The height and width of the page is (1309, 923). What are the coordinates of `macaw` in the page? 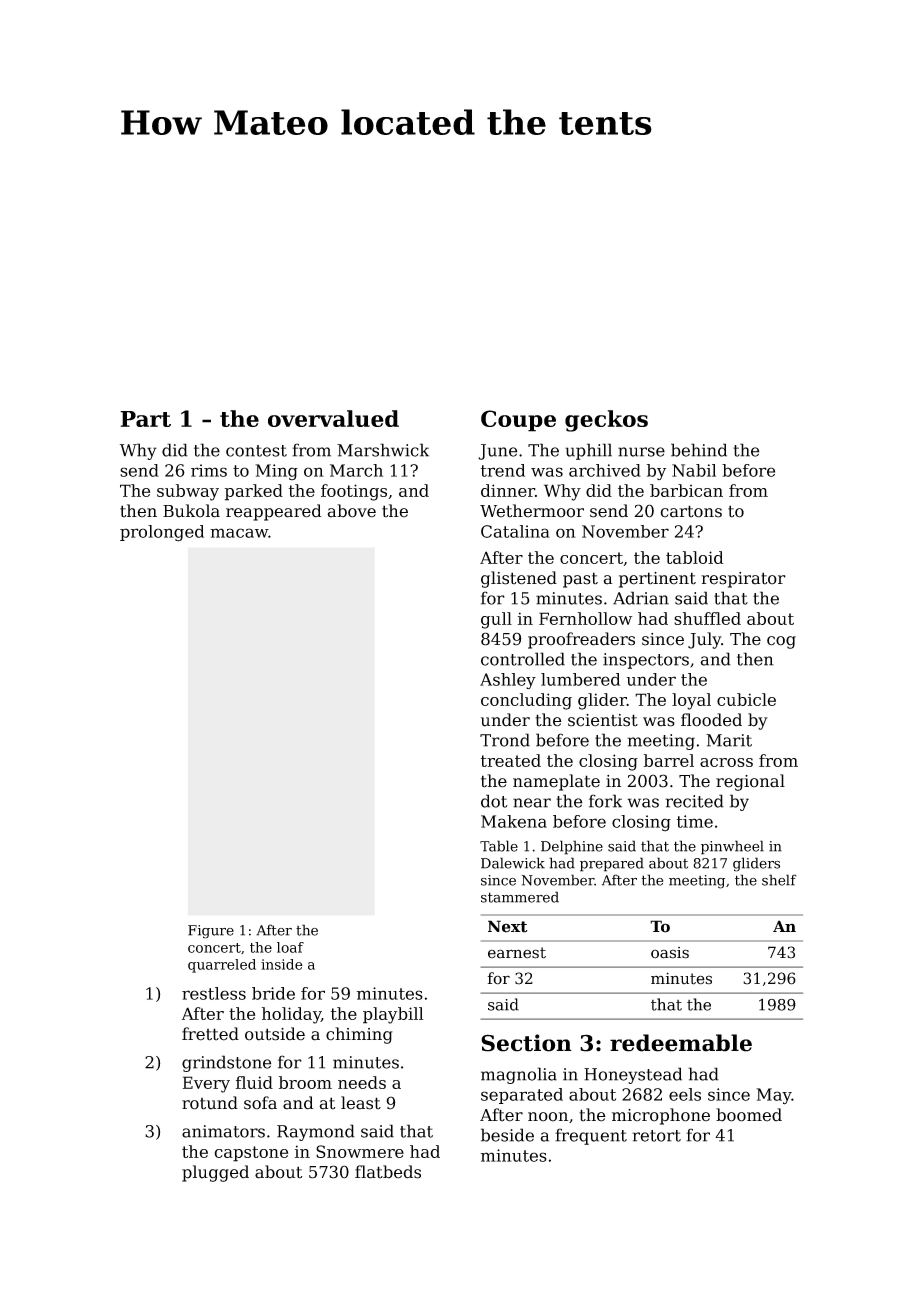 It's located at (239, 533).
